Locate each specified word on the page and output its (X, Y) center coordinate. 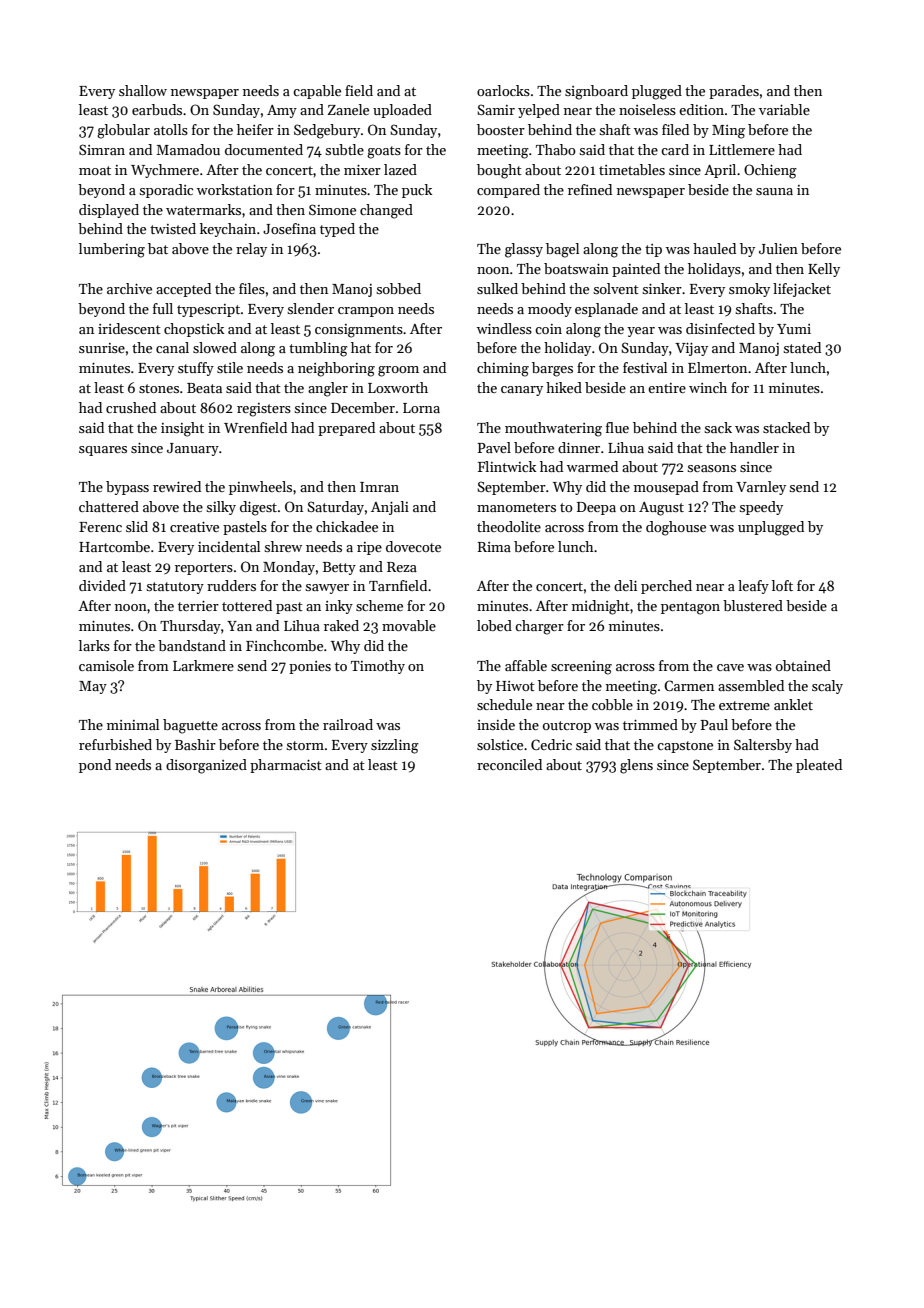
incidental (229, 546)
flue (617, 427)
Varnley (761, 488)
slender (311, 308)
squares (103, 451)
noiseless (647, 109)
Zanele (348, 109)
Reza (402, 567)
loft (782, 585)
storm (305, 745)
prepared (346, 429)
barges (552, 369)
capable (317, 92)
